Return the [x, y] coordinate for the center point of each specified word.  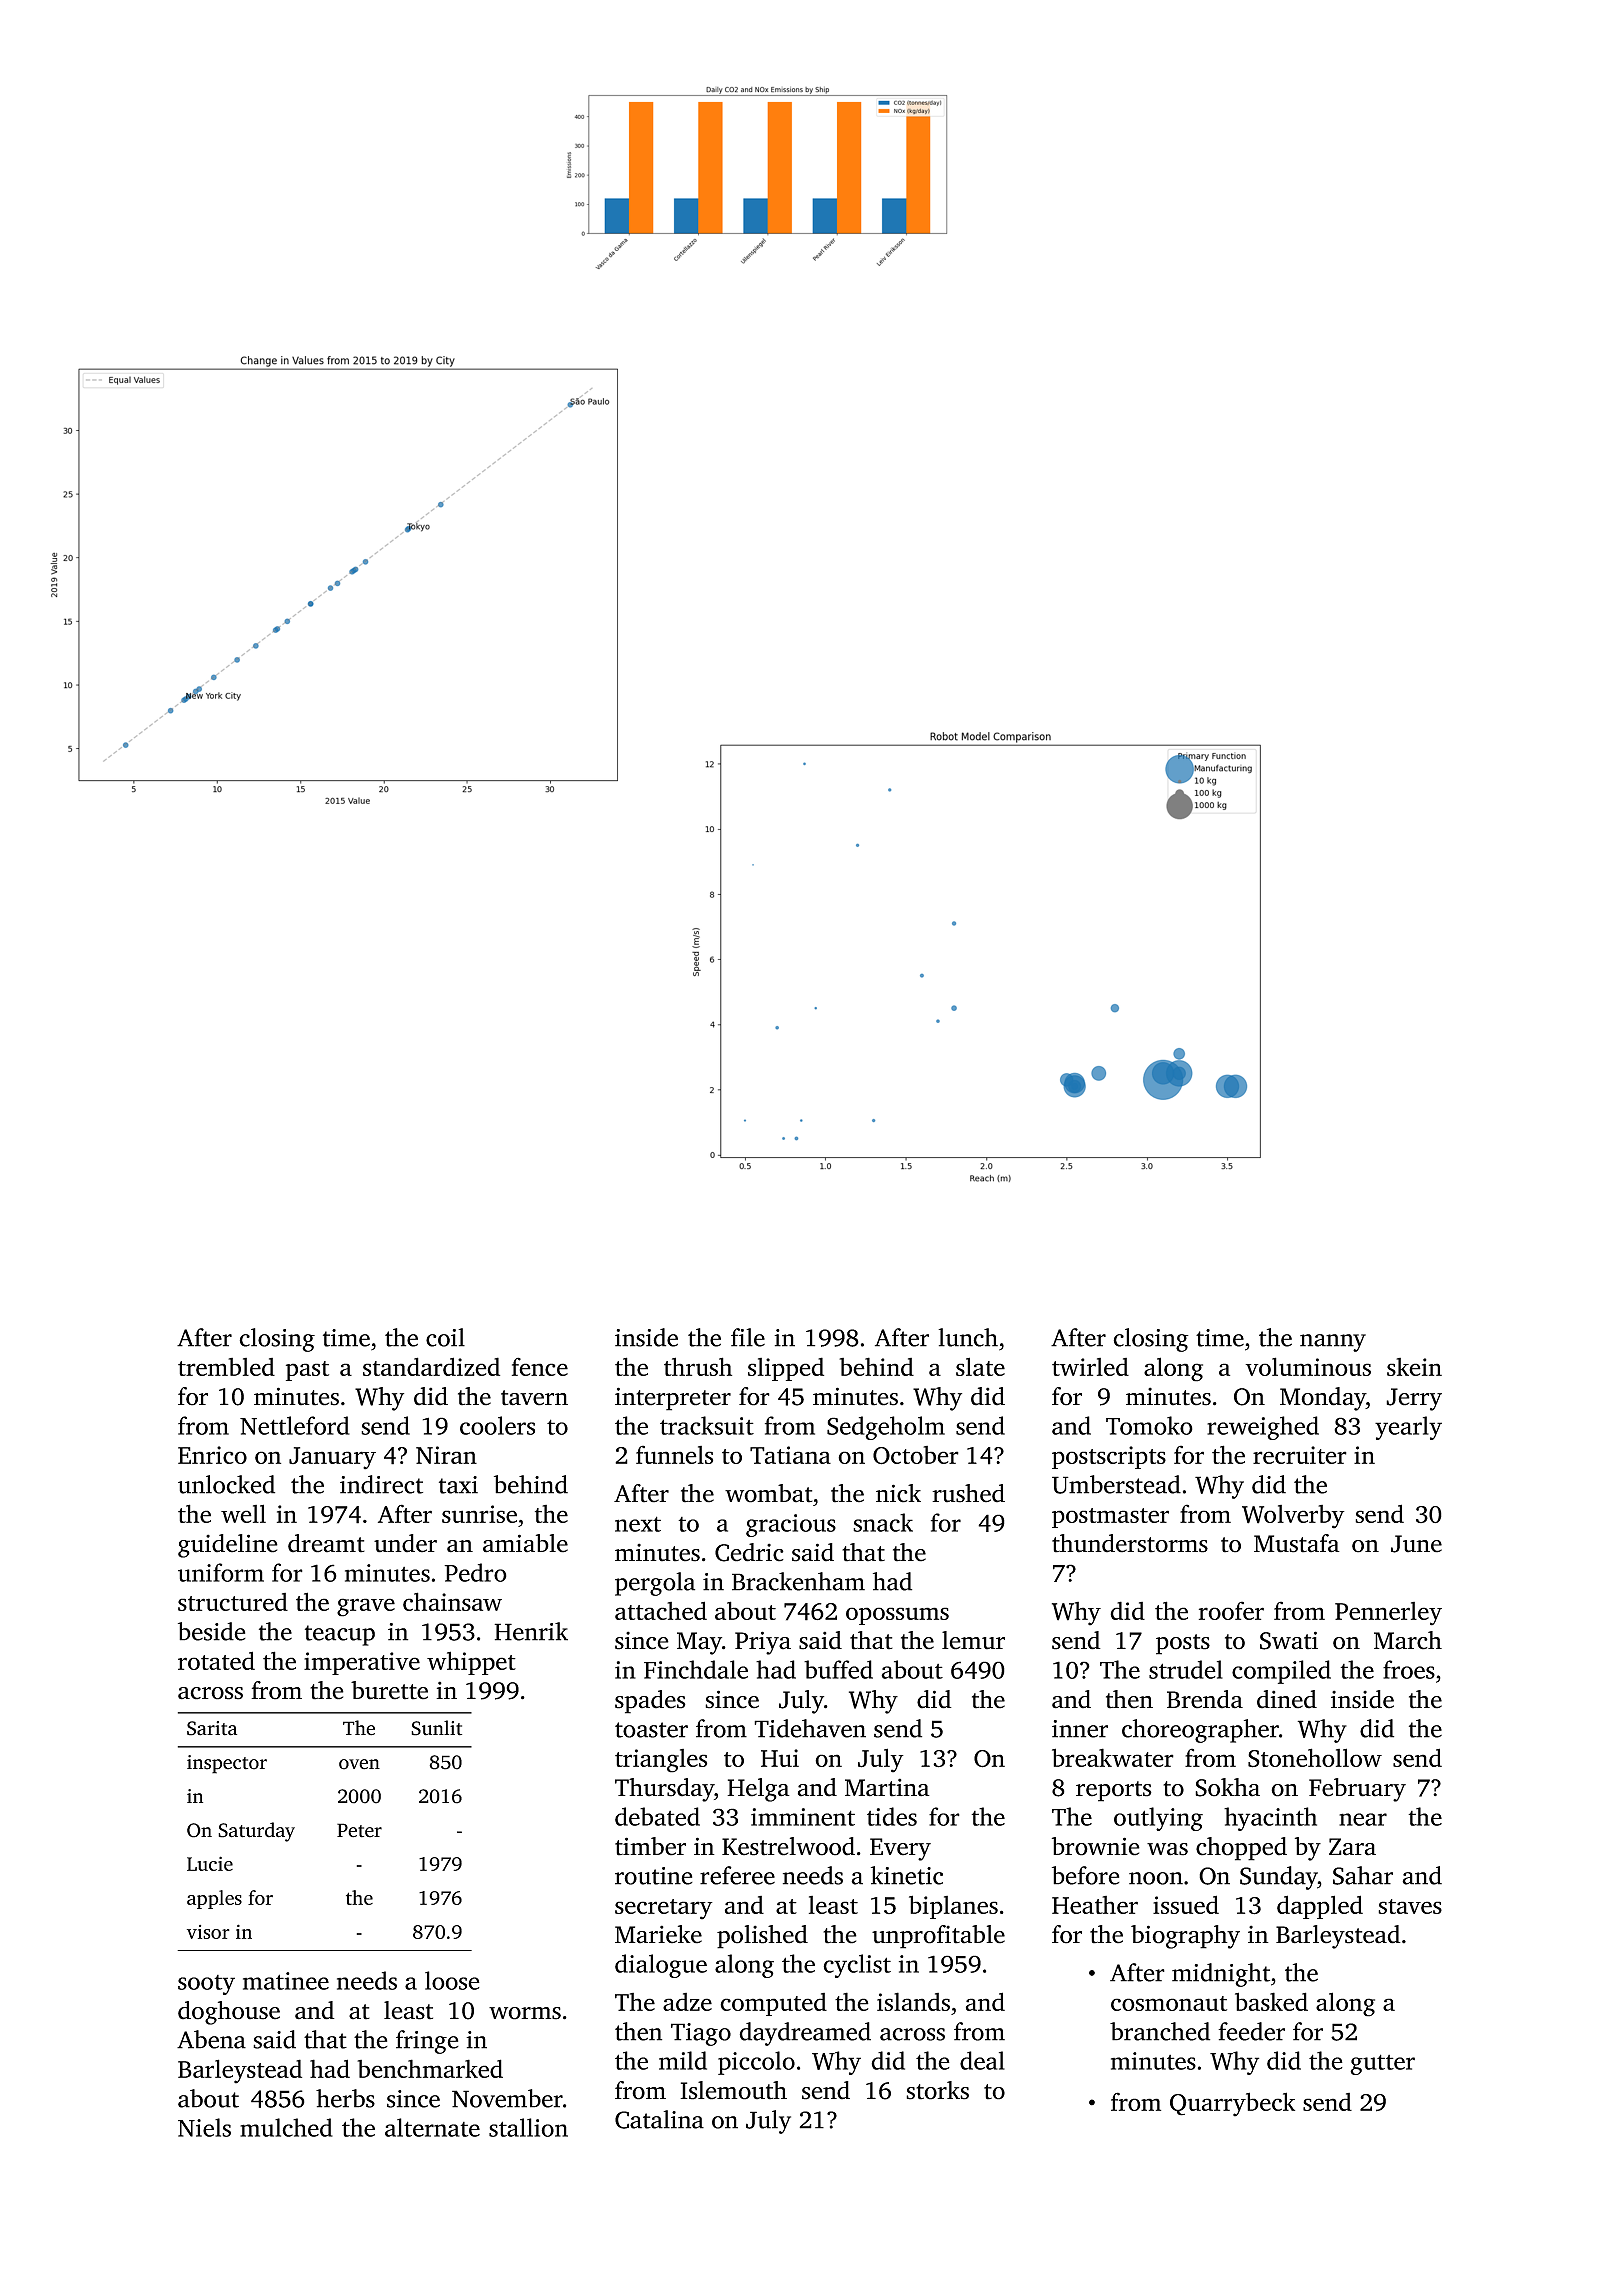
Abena [211, 2039]
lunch [968, 1337]
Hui [780, 1758]
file [748, 1337]
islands [913, 2001]
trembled [226, 1367]
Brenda [1205, 1699]
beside [212, 1631]
